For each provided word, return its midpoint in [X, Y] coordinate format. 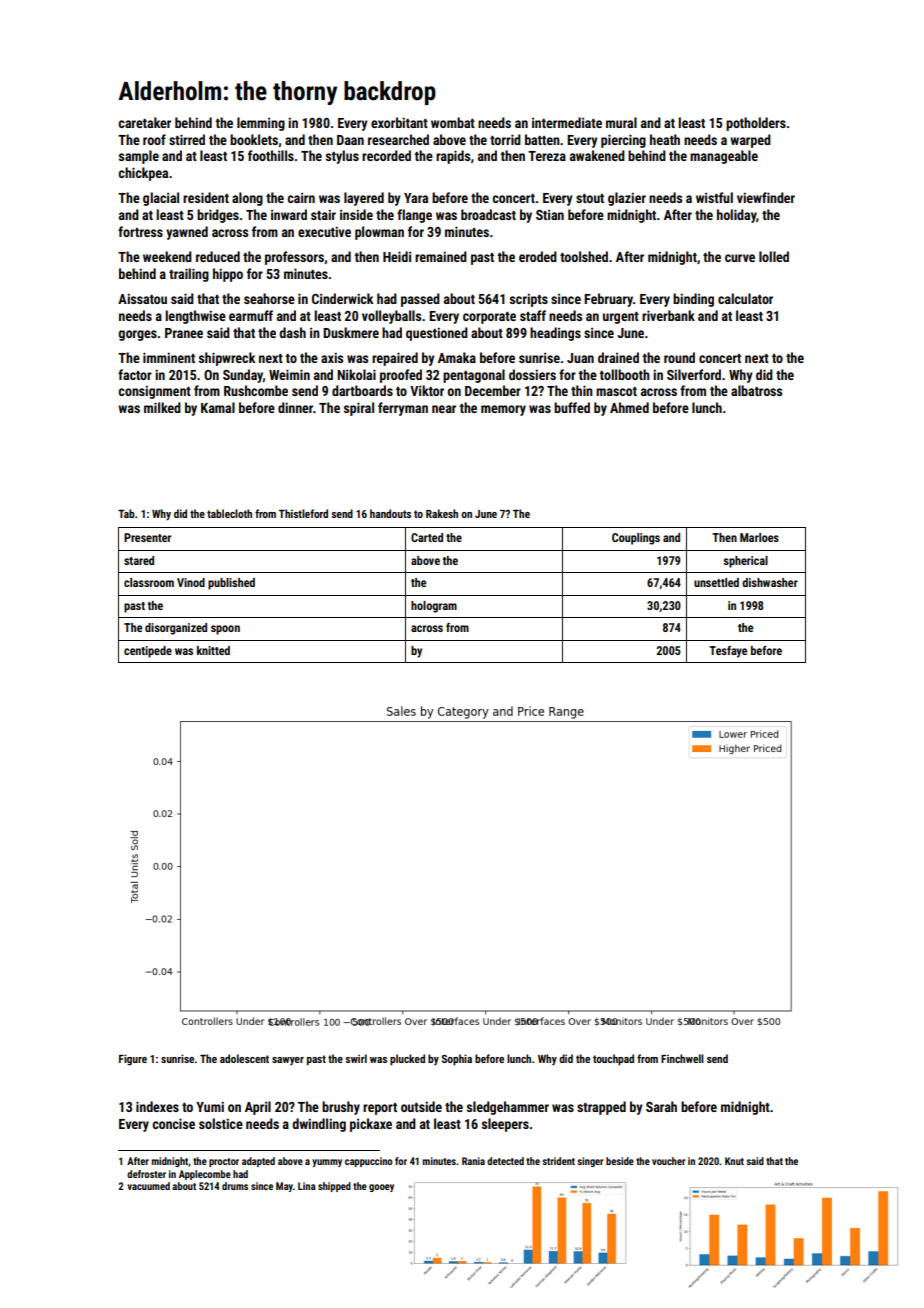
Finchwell [682, 1058]
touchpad [613, 1060]
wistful [714, 197]
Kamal [218, 407]
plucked [407, 1060]
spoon [225, 630]
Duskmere [351, 332]
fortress [140, 231]
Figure [133, 1060]
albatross [756, 390]
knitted [213, 650]
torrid [505, 139]
